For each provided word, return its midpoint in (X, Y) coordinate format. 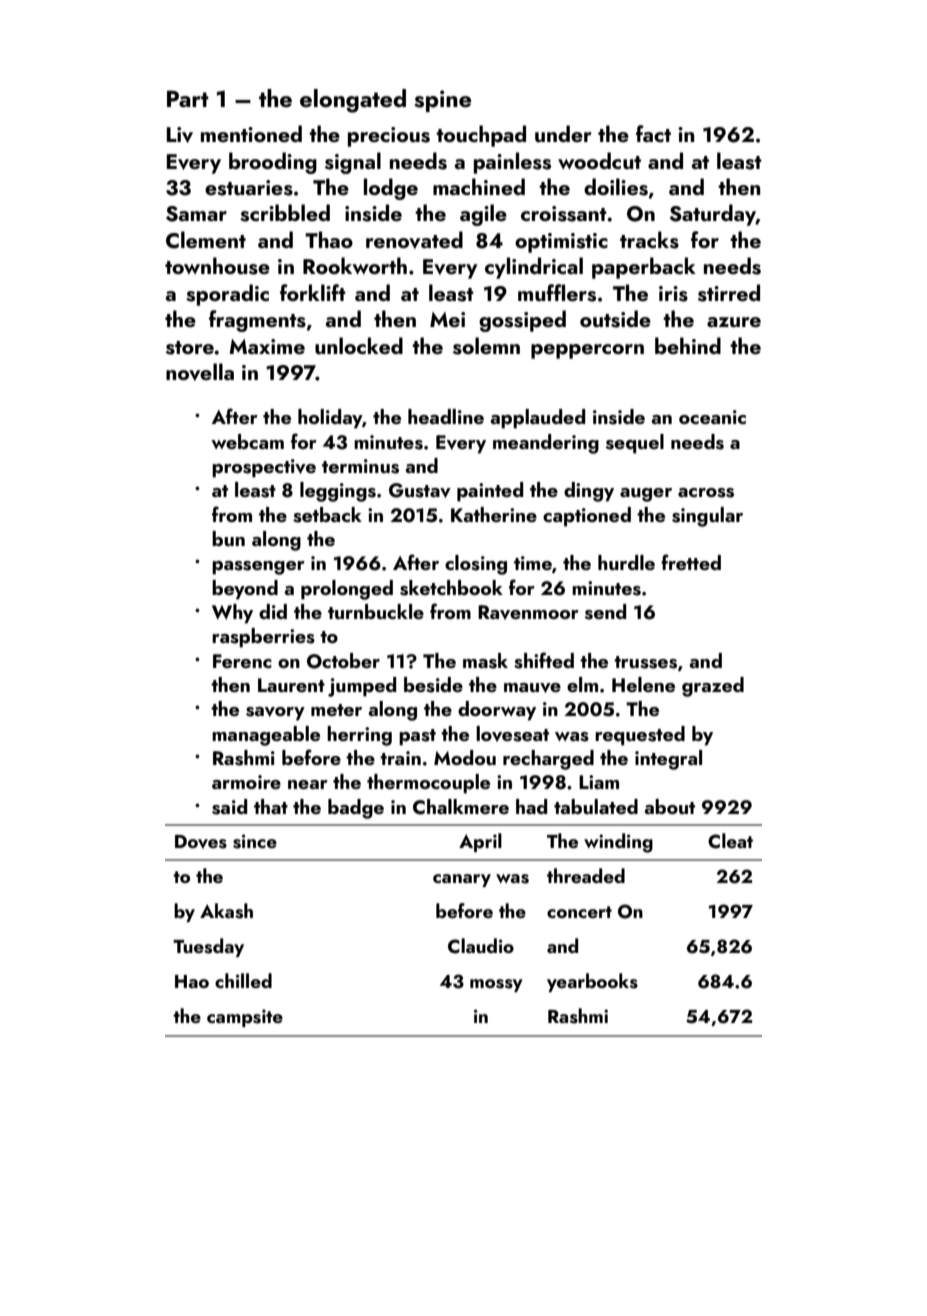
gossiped (522, 321)
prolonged (347, 590)
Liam (599, 782)
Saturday (713, 215)
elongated (353, 101)
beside (433, 685)
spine (442, 101)
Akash (226, 911)
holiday (330, 419)
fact (653, 133)
